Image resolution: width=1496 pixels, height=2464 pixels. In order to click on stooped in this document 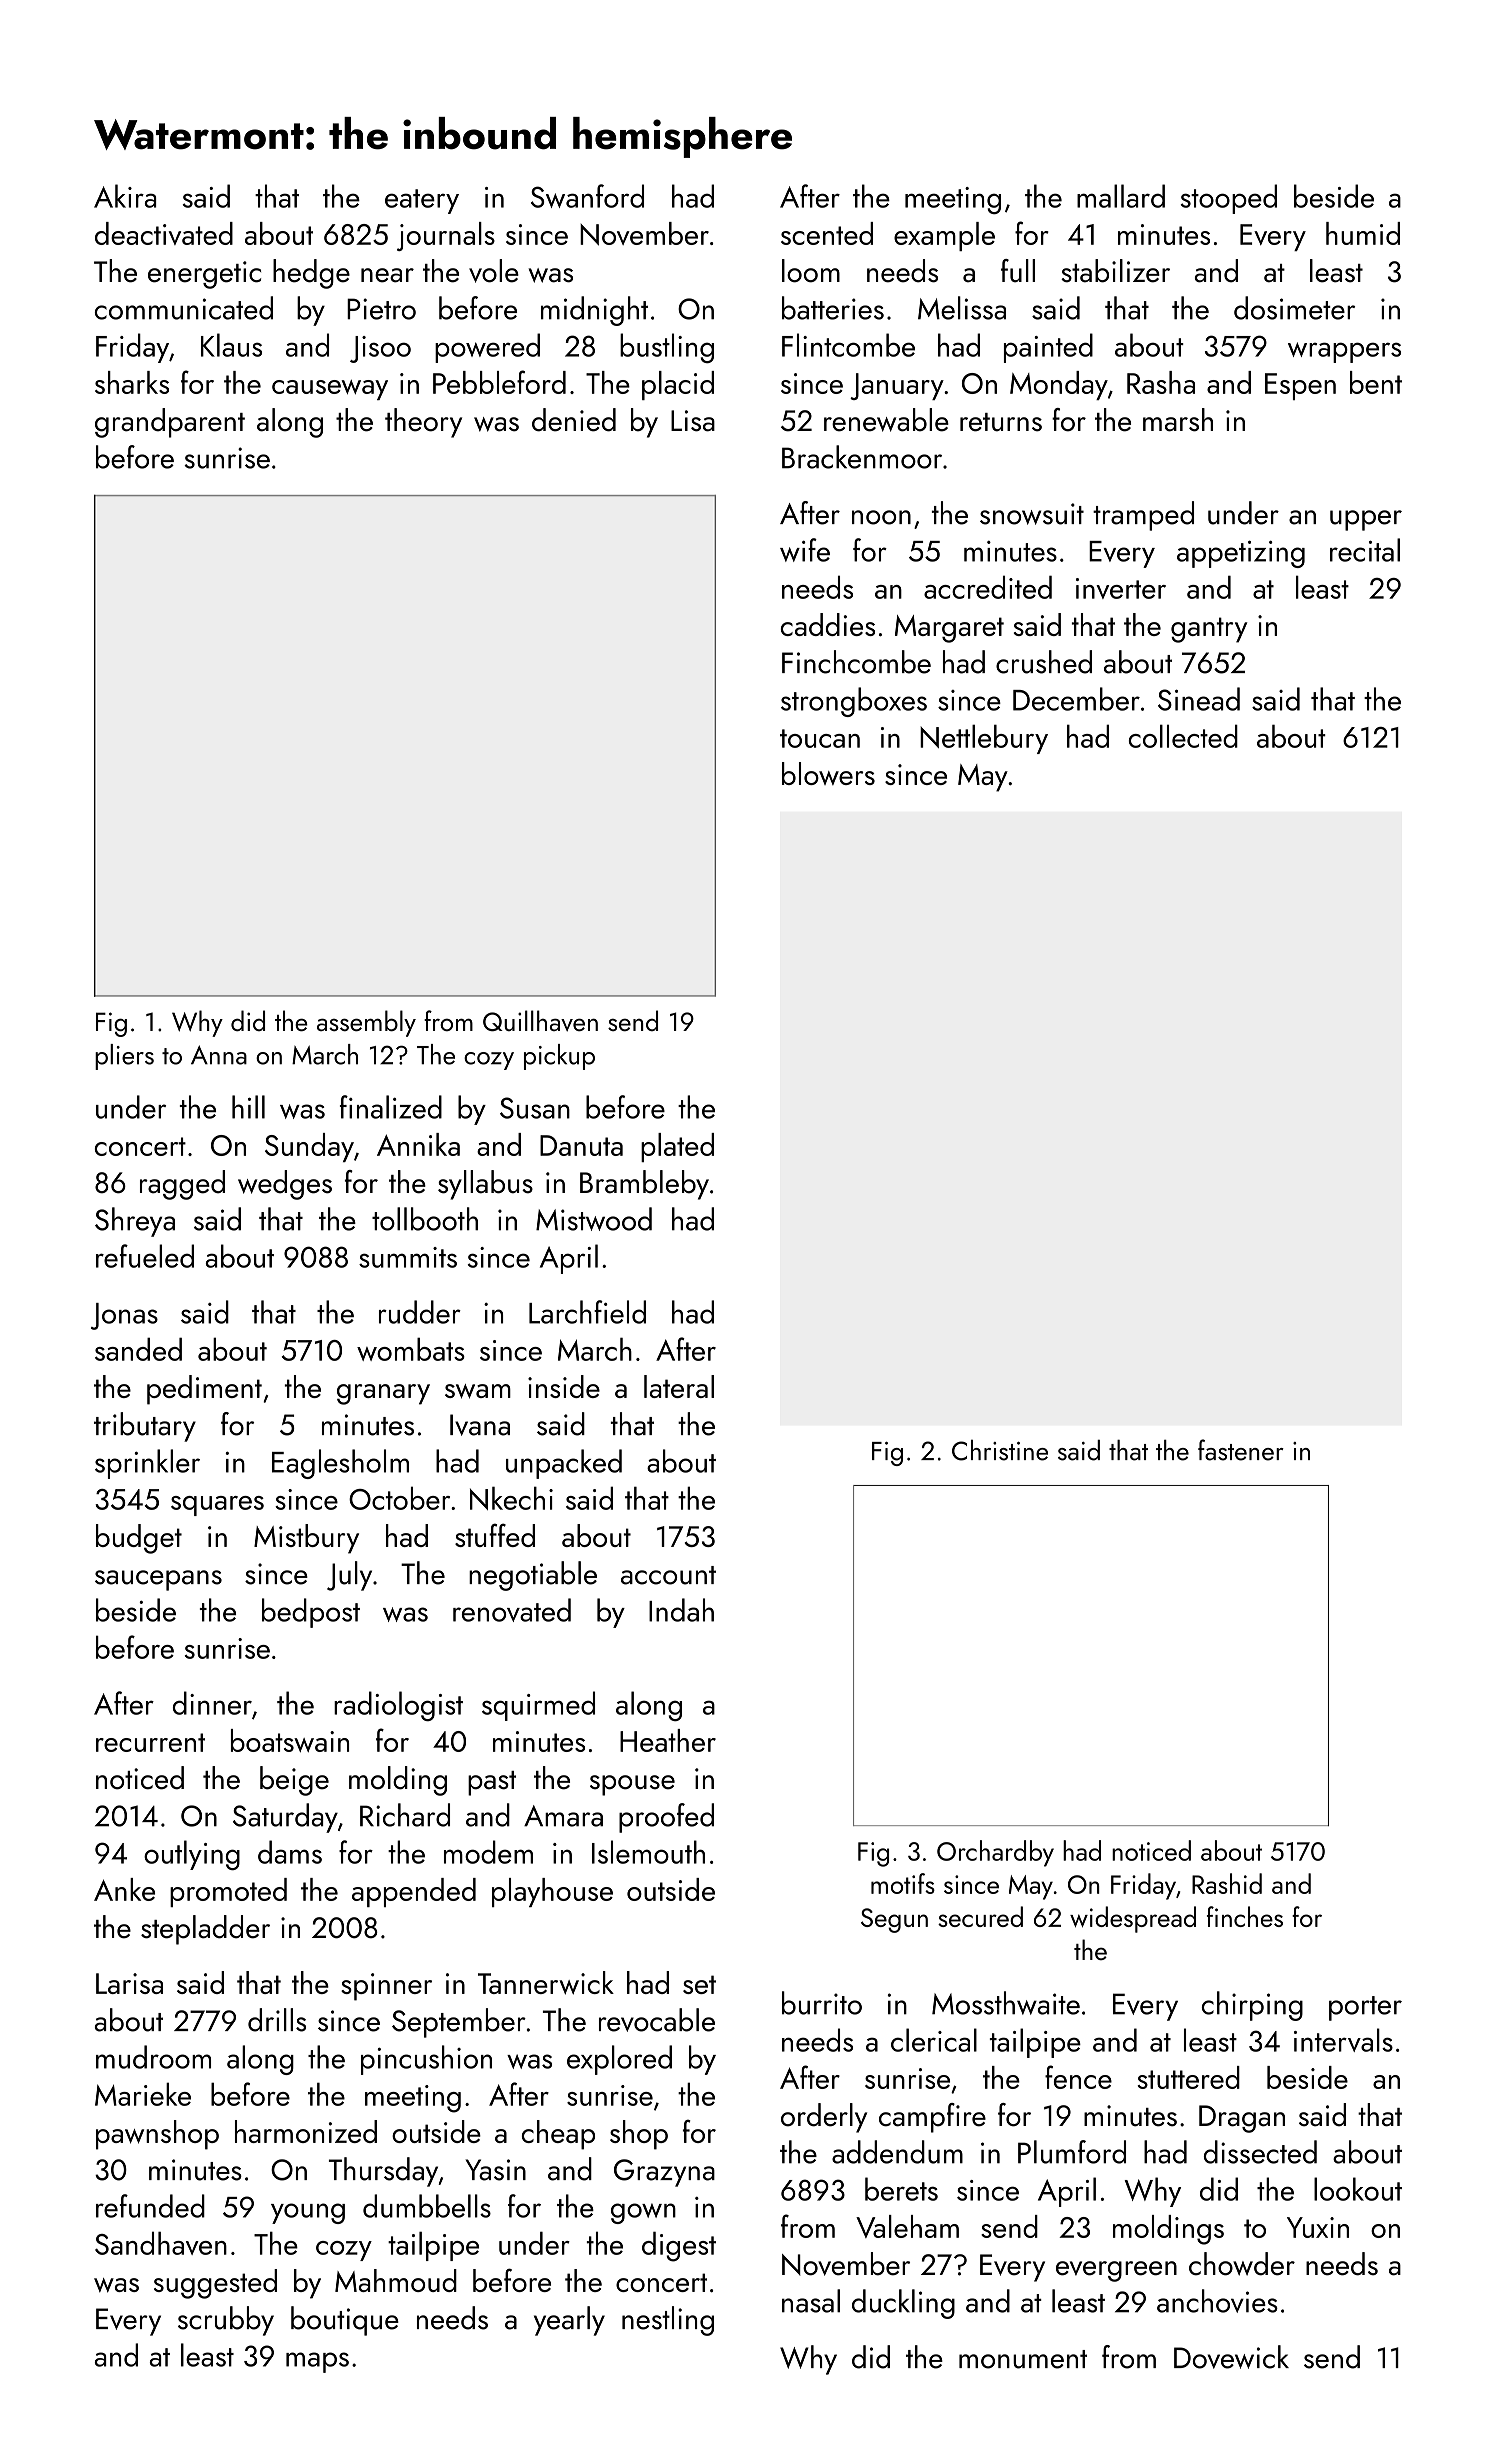, I will do `click(1229, 199)`.
